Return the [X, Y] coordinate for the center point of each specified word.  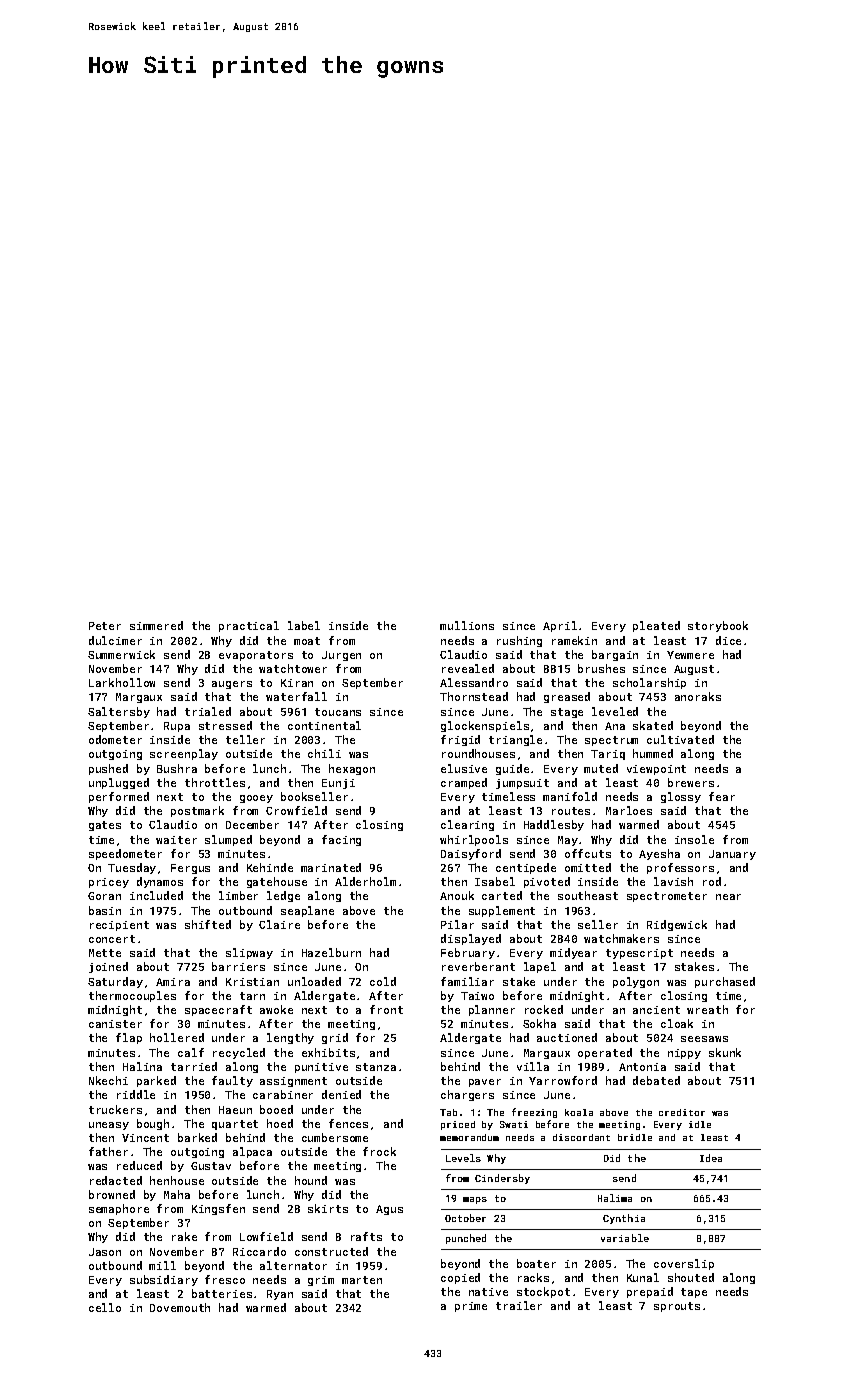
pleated [656, 626]
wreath [707, 1009]
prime [471, 1307]
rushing [519, 641]
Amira [173, 982]
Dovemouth [180, 1307]
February [468, 953]
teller [245, 739]
